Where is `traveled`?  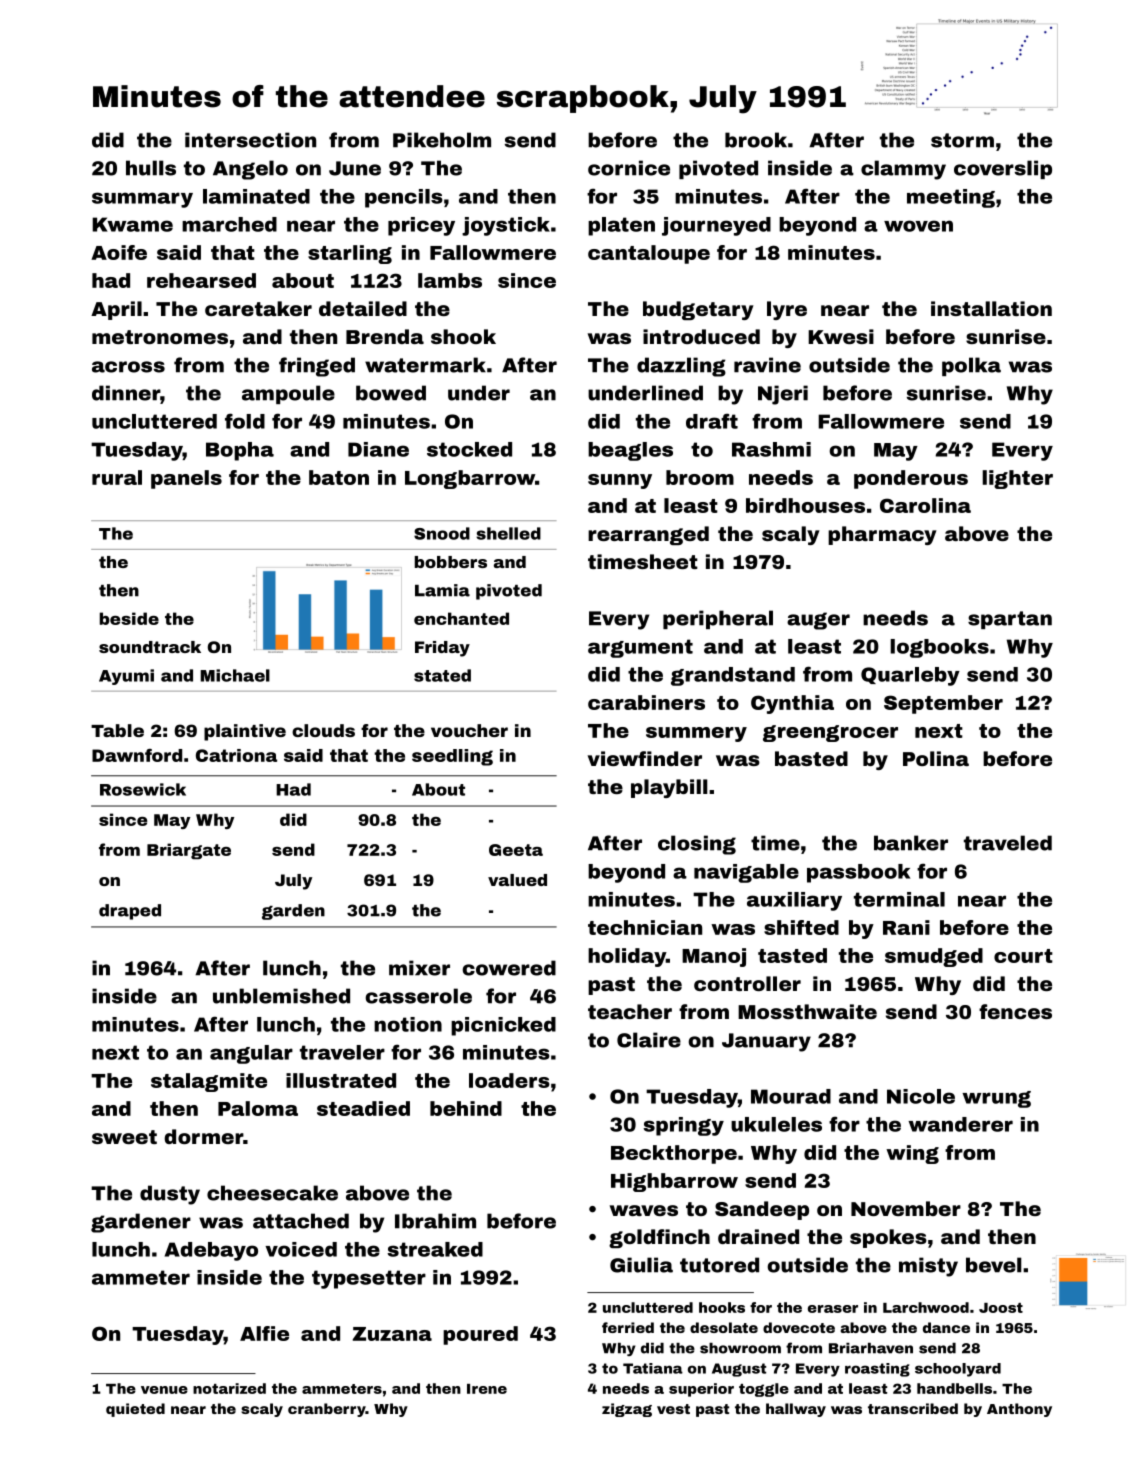
traveled is located at coordinates (1008, 843).
